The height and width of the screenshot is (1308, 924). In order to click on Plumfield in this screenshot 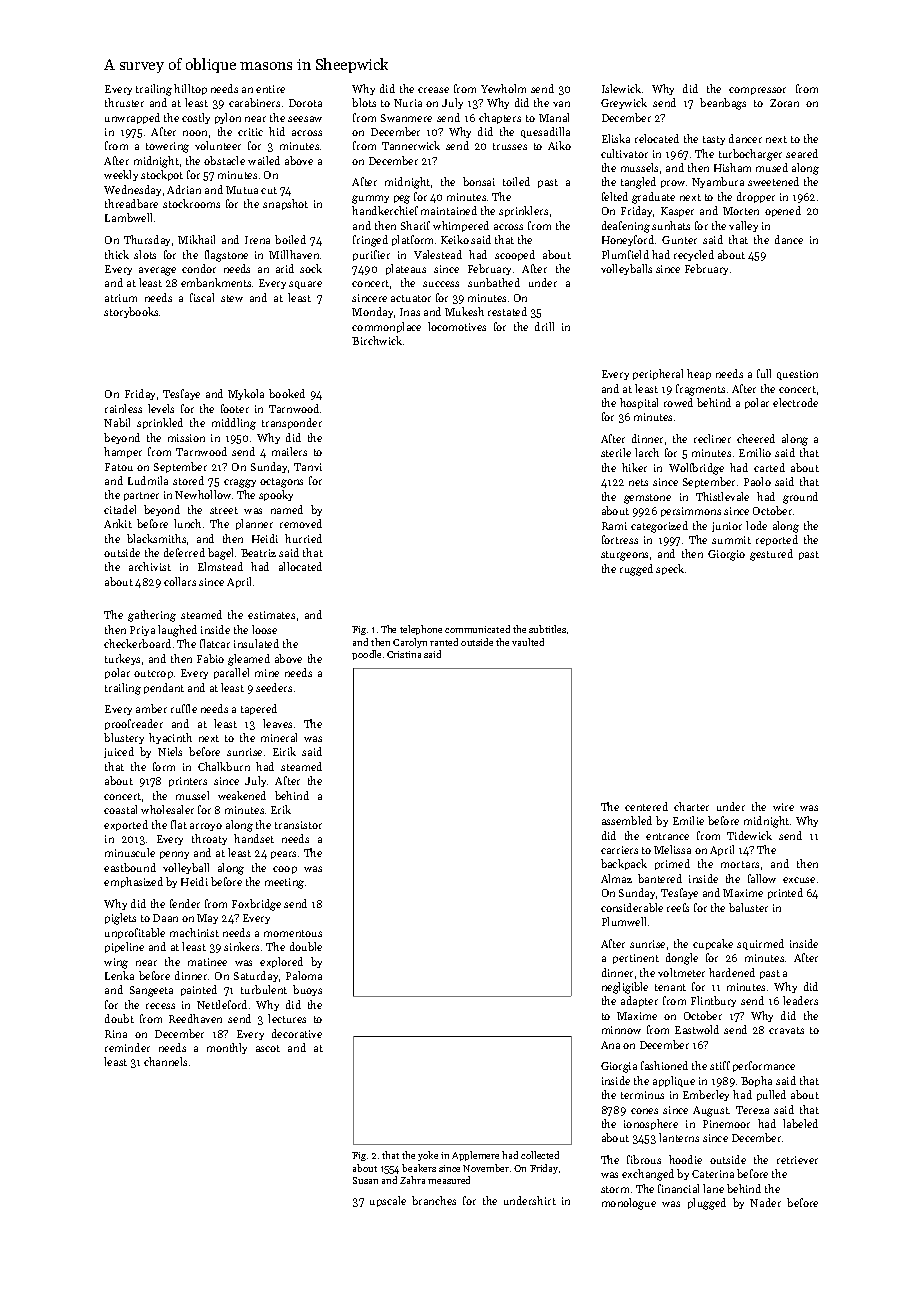, I will do `click(625, 254)`.
